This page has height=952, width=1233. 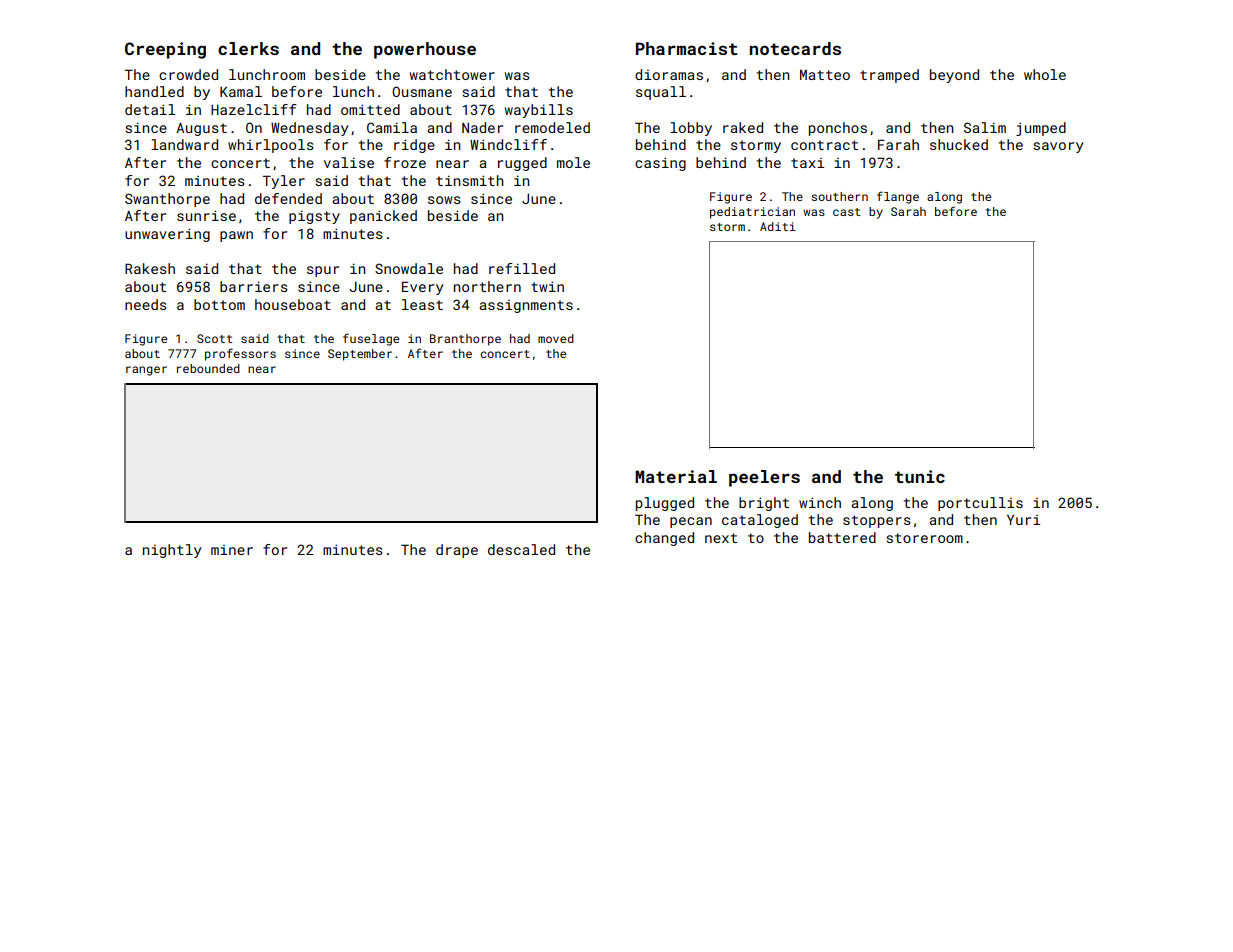 I want to click on flange, so click(x=898, y=197).
